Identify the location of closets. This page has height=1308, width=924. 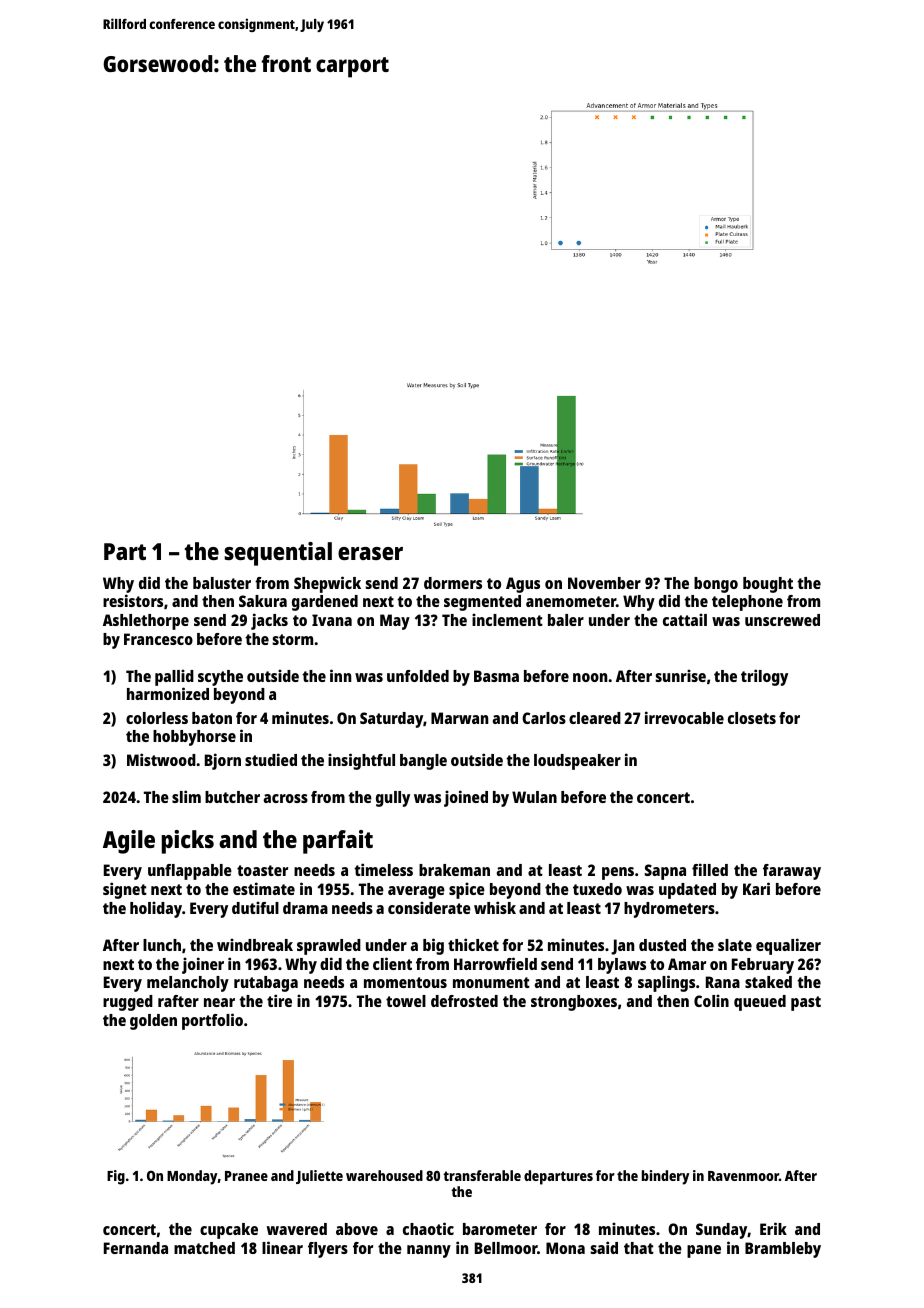
(752, 718).
